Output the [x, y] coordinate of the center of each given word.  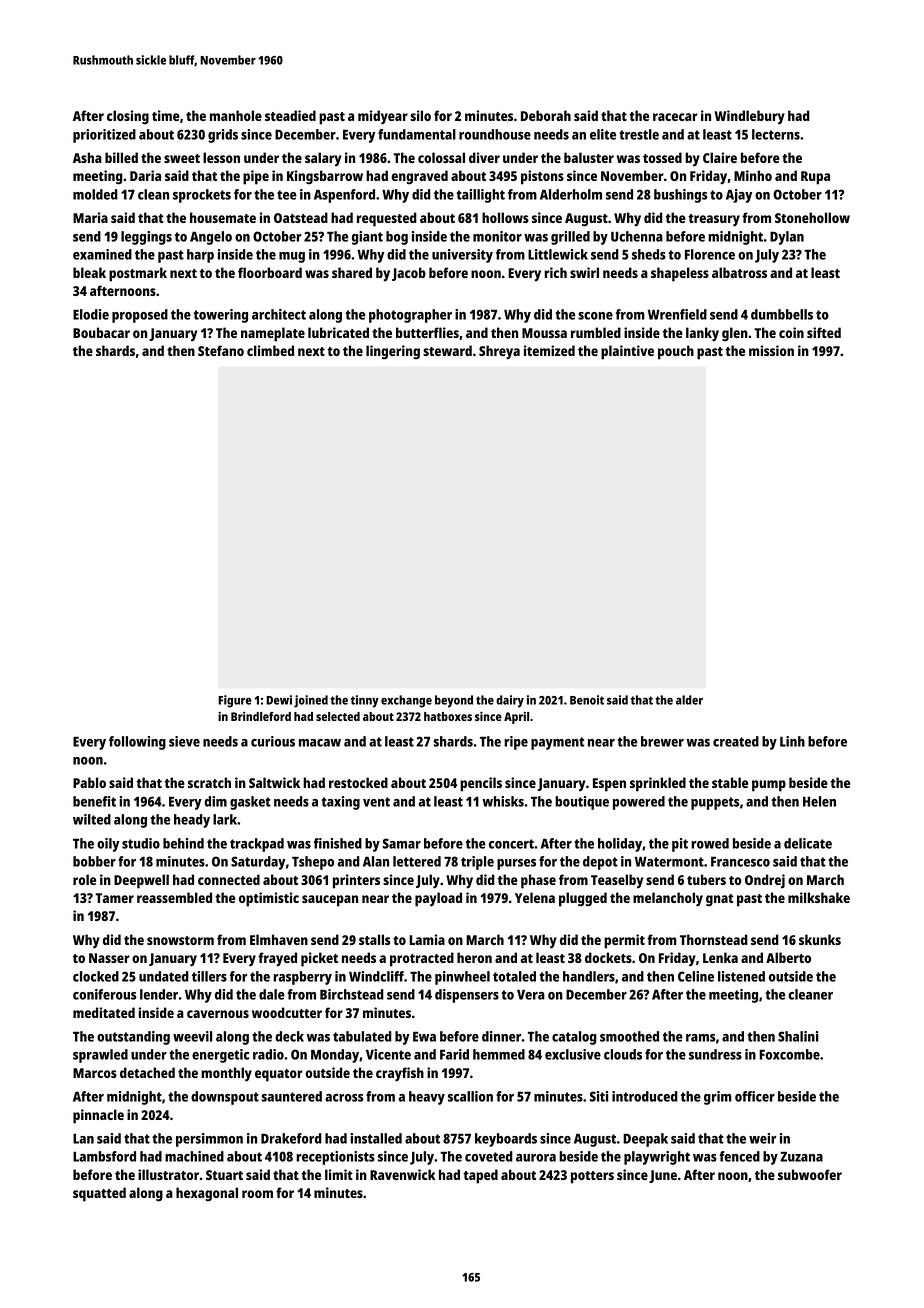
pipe [256, 177]
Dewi [279, 700]
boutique [582, 803]
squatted [99, 1194]
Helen [819, 801]
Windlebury [749, 117]
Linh [792, 741]
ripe [516, 743]
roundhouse [495, 134]
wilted [92, 819]
